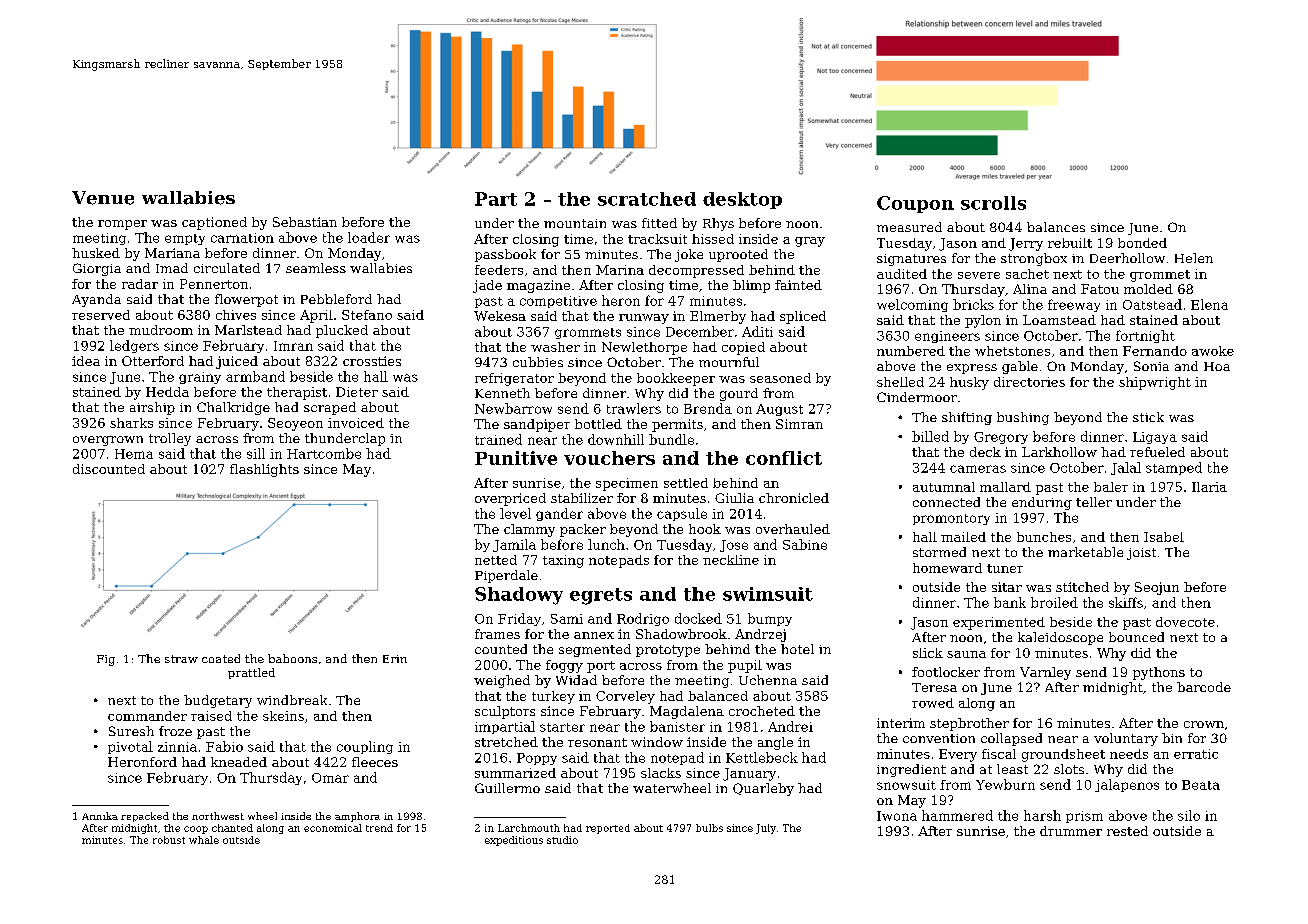 The image size is (1308, 924). Describe the element at coordinates (686, 483) in the screenshot. I see `settled` at that location.
